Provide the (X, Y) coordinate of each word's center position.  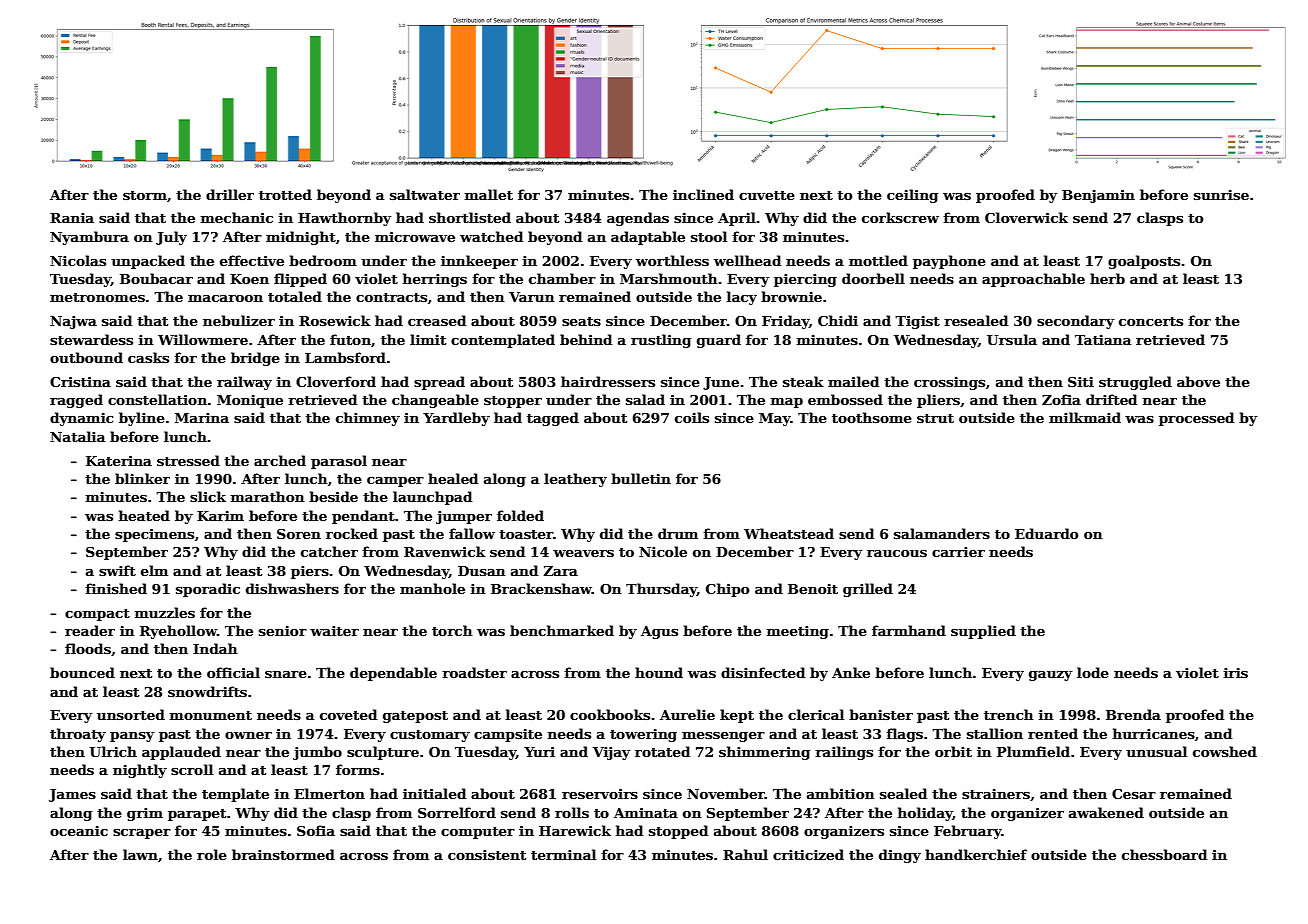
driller (230, 194)
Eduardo (1047, 533)
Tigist (917, 322)
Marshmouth (669, 278)
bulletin (641, 478)
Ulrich (113, 751)
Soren (299, 534)
